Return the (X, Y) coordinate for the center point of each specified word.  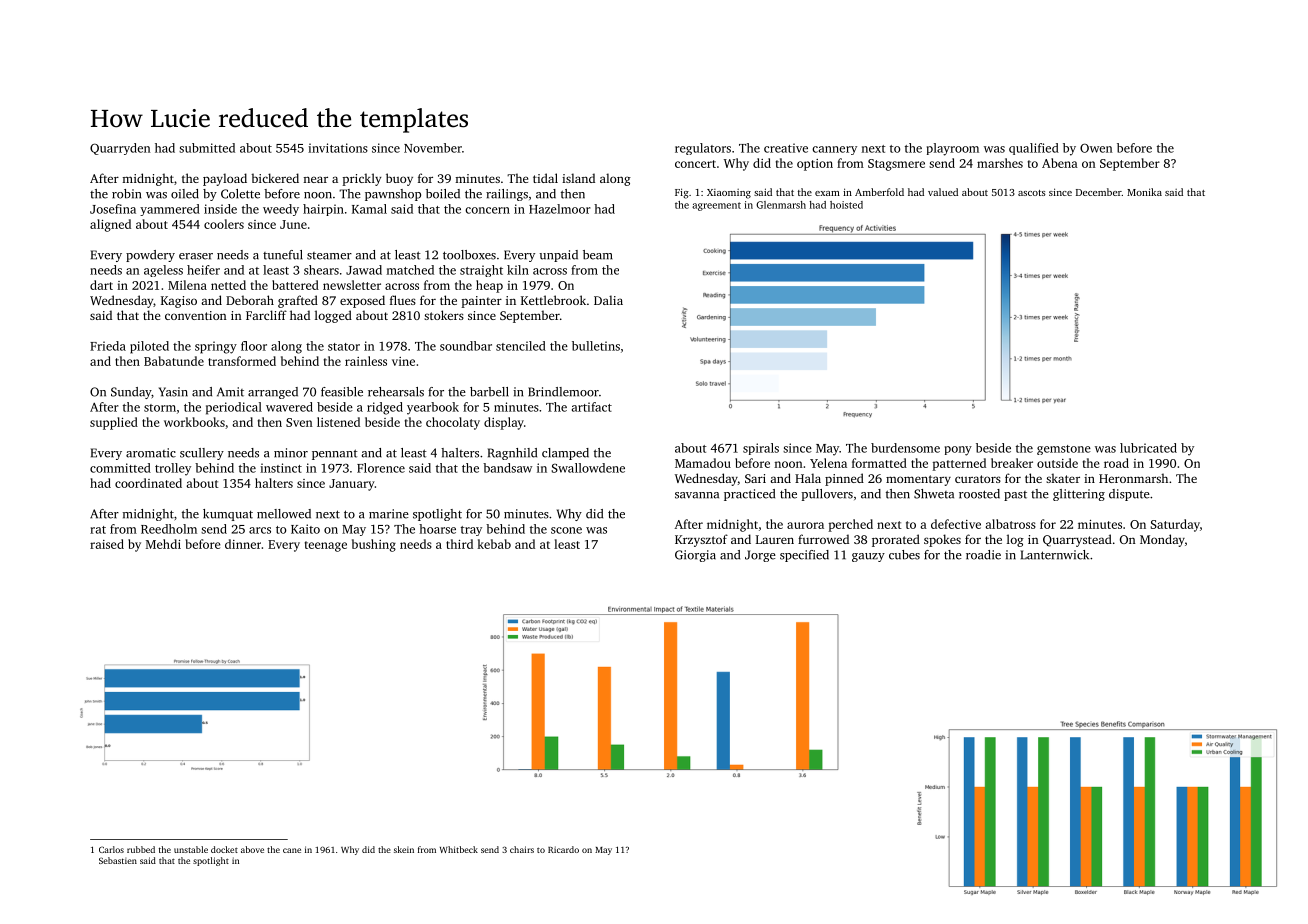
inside (220, 209)
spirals (761, 449)
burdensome (905, 448)
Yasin (173, 392)
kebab (494, 544)
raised (107, 544)
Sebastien (118, 860)
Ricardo (563, 849)
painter (481, 302)
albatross (1010, 524)
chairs (522, 849)
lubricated (1148, 448)
